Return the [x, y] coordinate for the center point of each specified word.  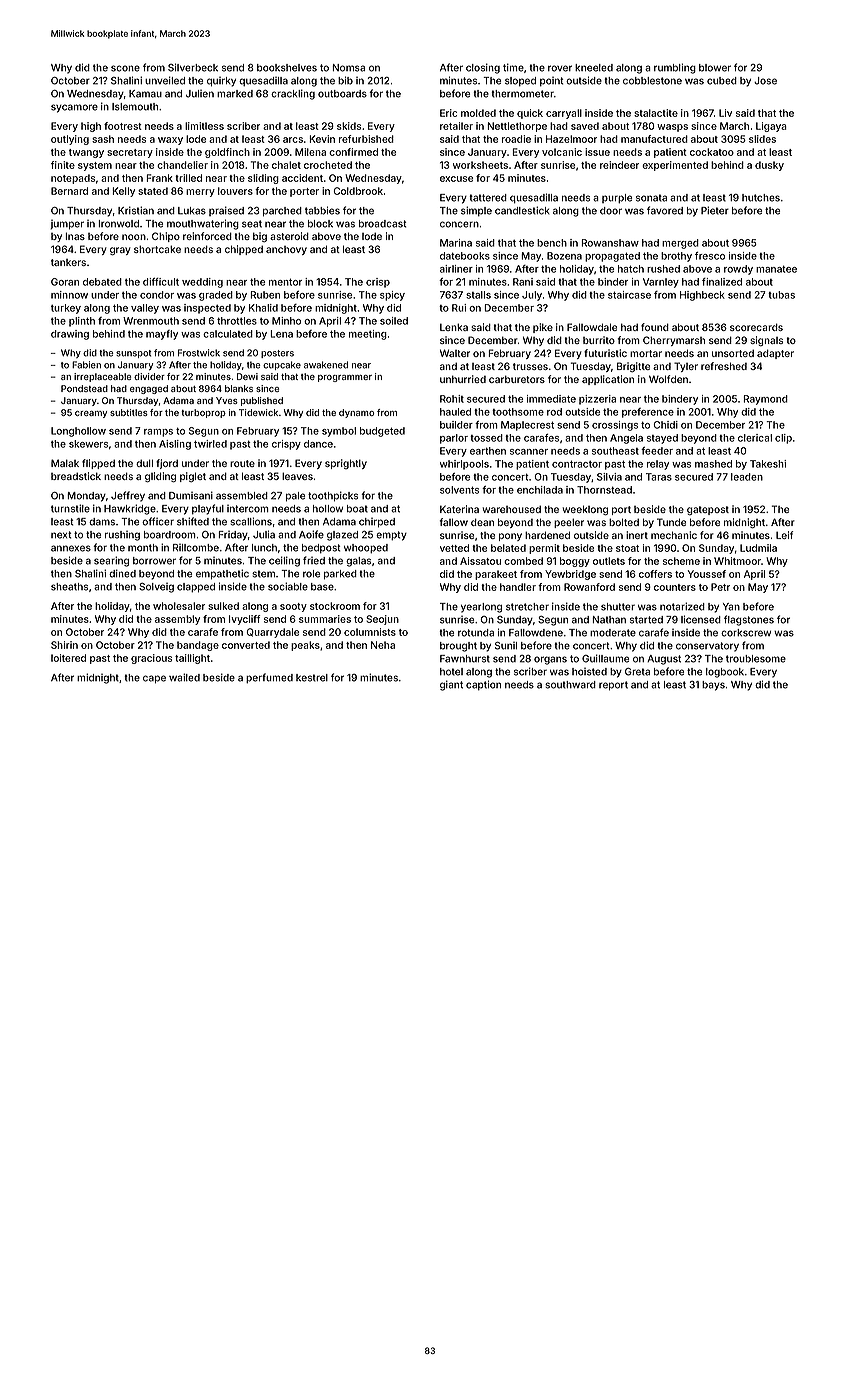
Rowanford [589, 587]
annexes [71, 548]
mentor [285, 282]
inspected [207, 309]
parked [340, 575]
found [655, 327]
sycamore [74, 108]
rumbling [675, 68]
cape [154, 679]
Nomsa [348, 68]
